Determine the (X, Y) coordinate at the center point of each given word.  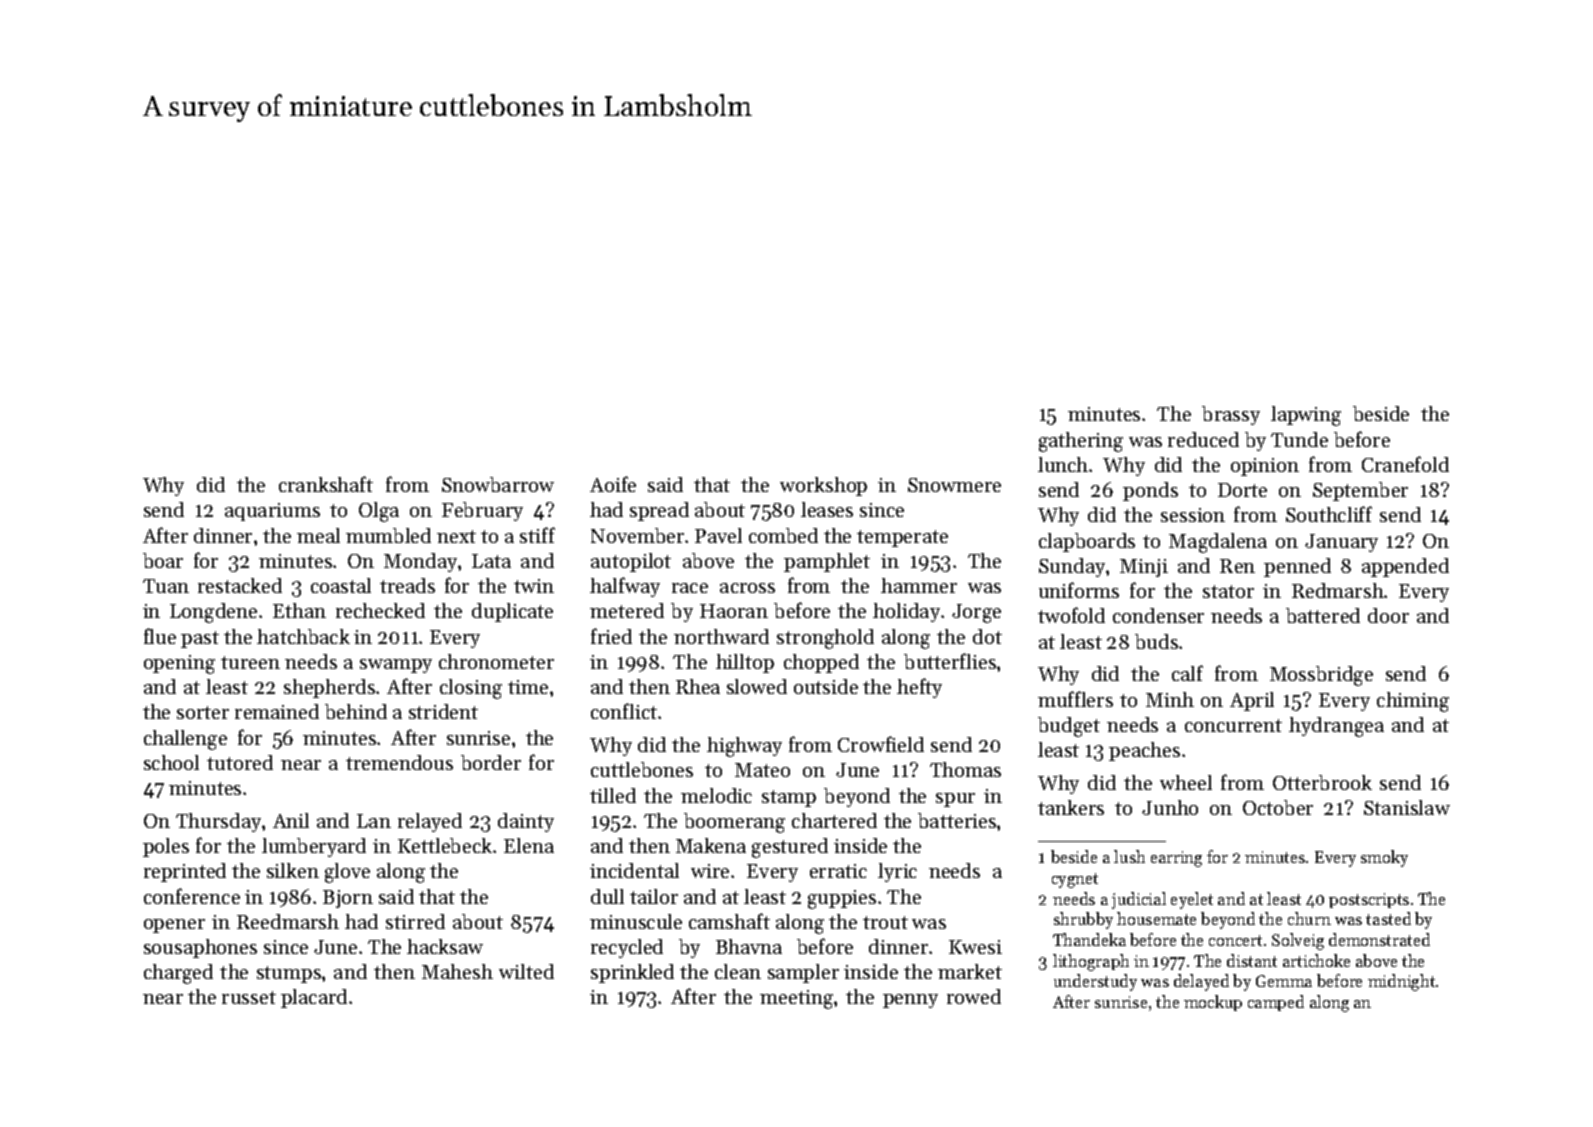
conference (192, 896)
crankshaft (326, 484)
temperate (902, 538)
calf (1187, 673)
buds (1156, 641)
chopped (821, 663)
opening (179, 664)
